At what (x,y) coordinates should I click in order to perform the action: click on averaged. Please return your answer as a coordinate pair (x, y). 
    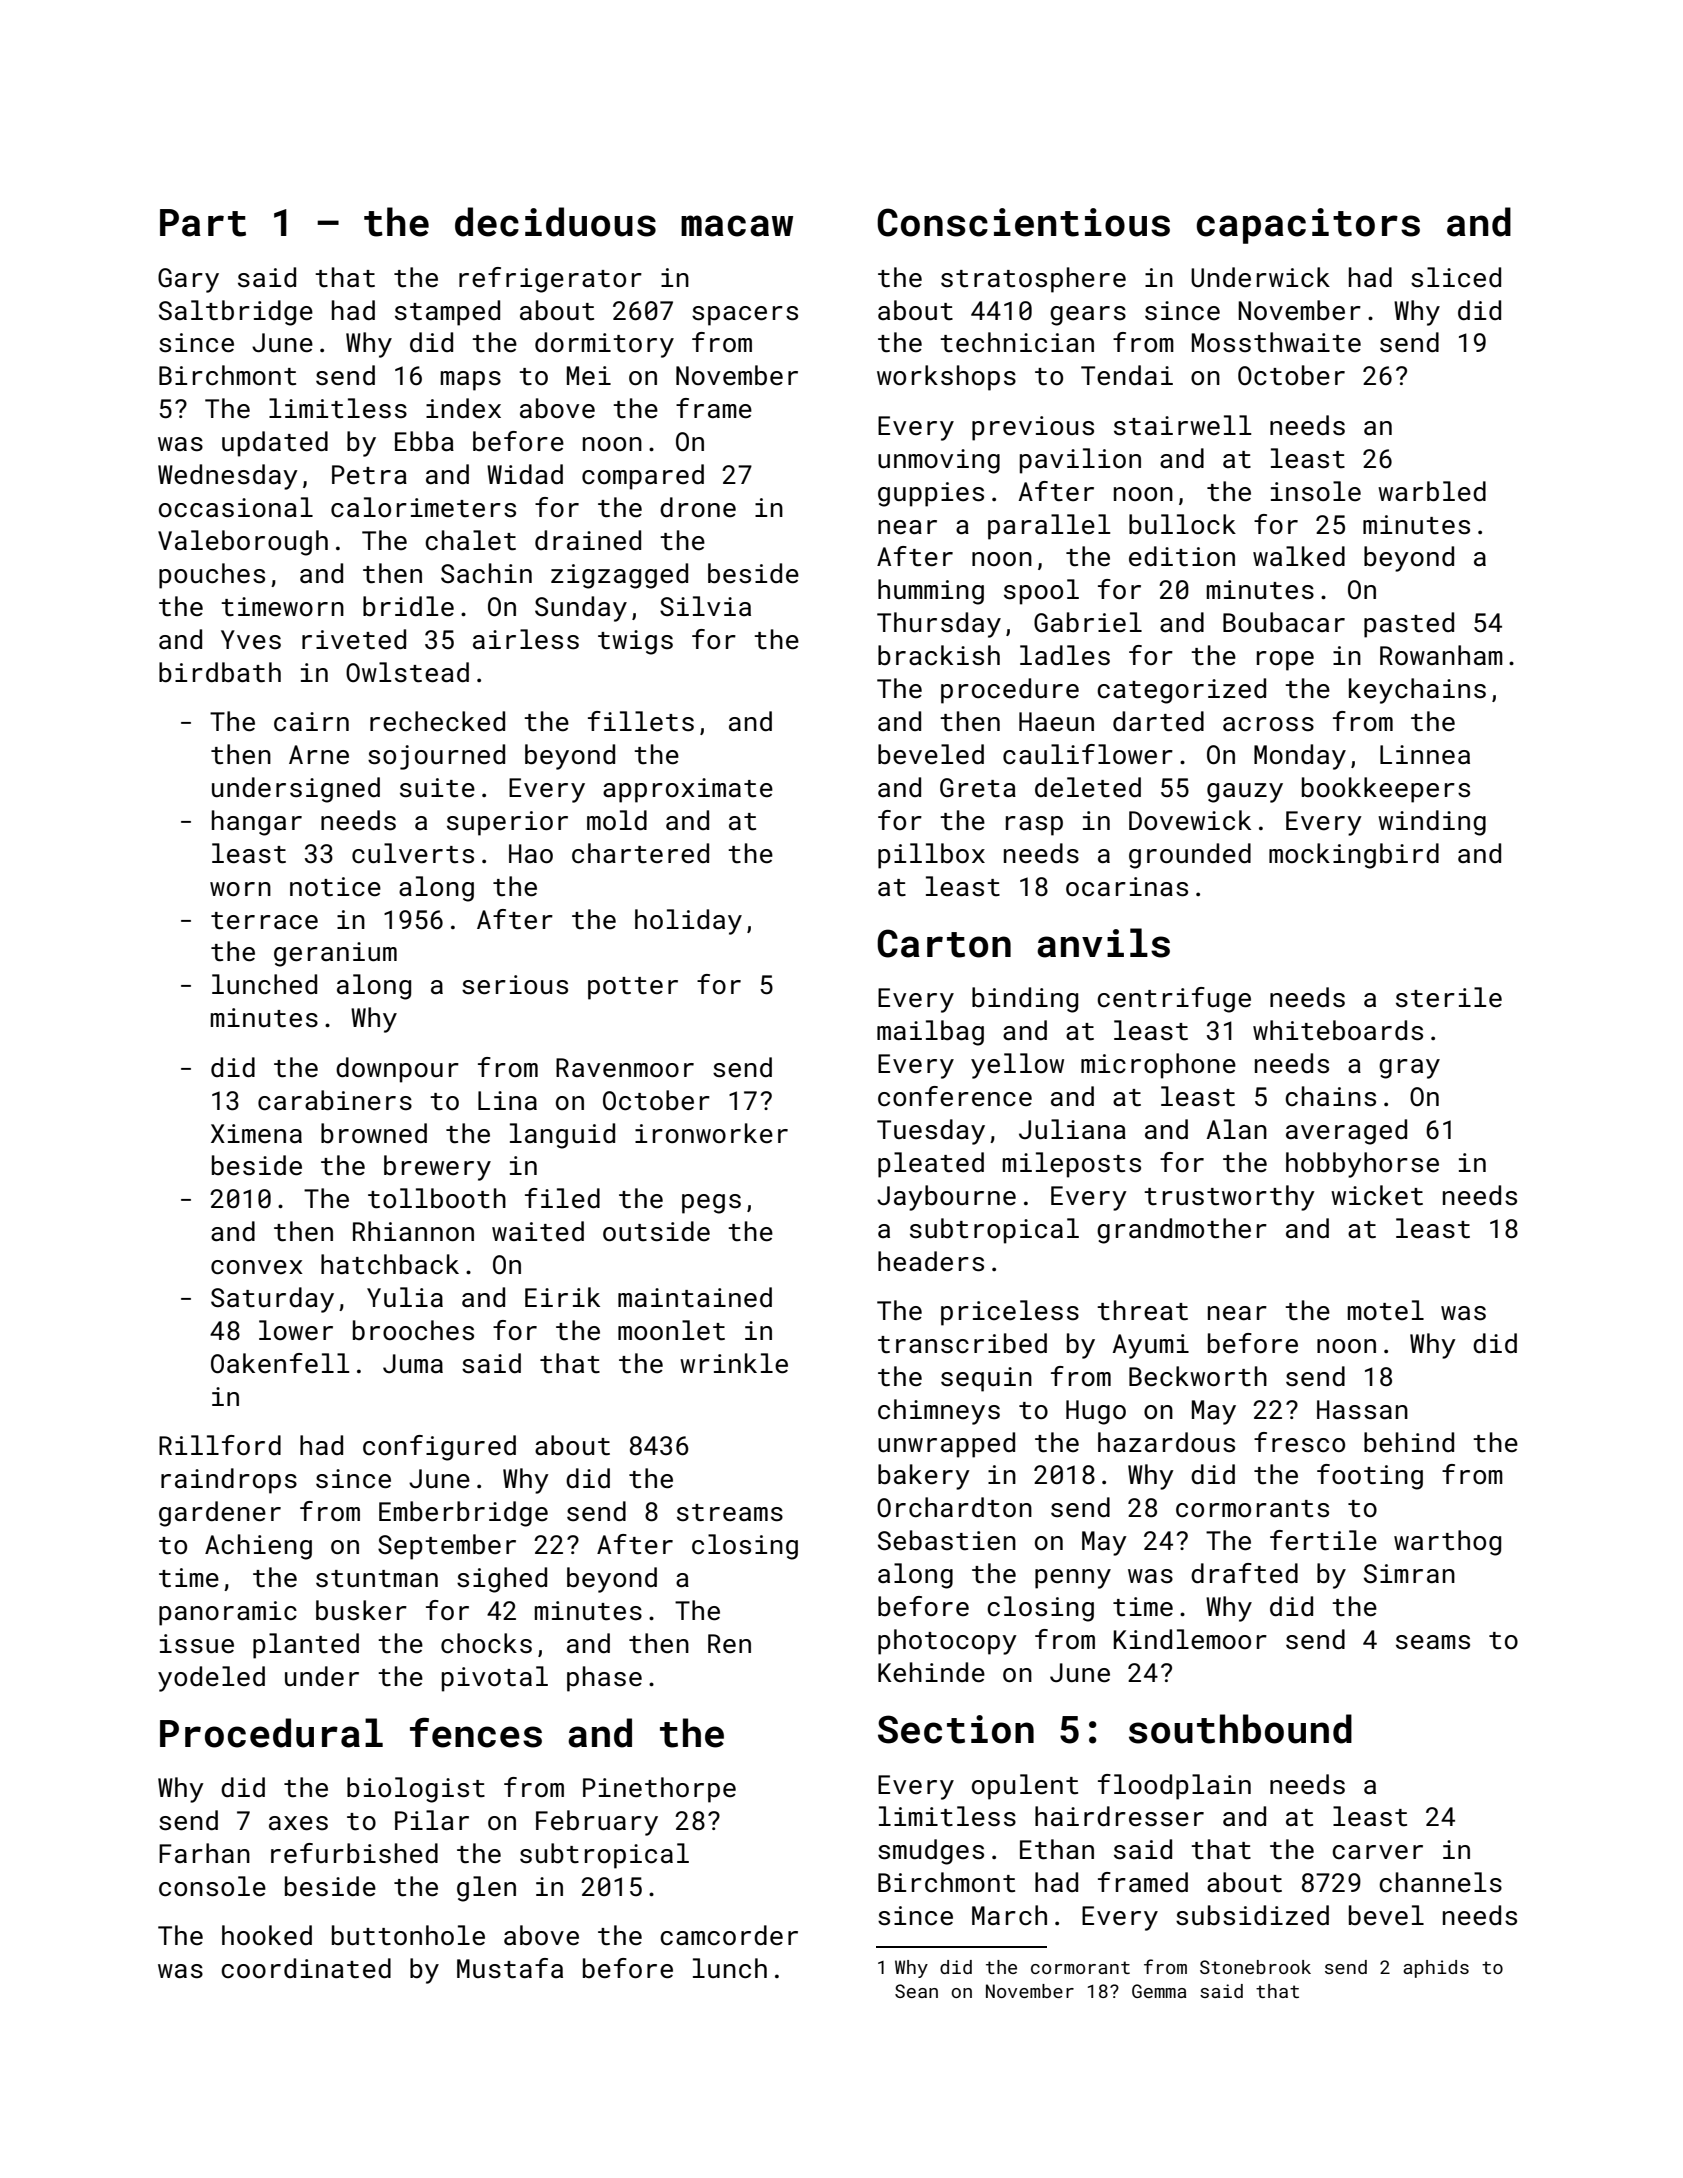
    Looking at the image, I should click on (1346, 1132).
